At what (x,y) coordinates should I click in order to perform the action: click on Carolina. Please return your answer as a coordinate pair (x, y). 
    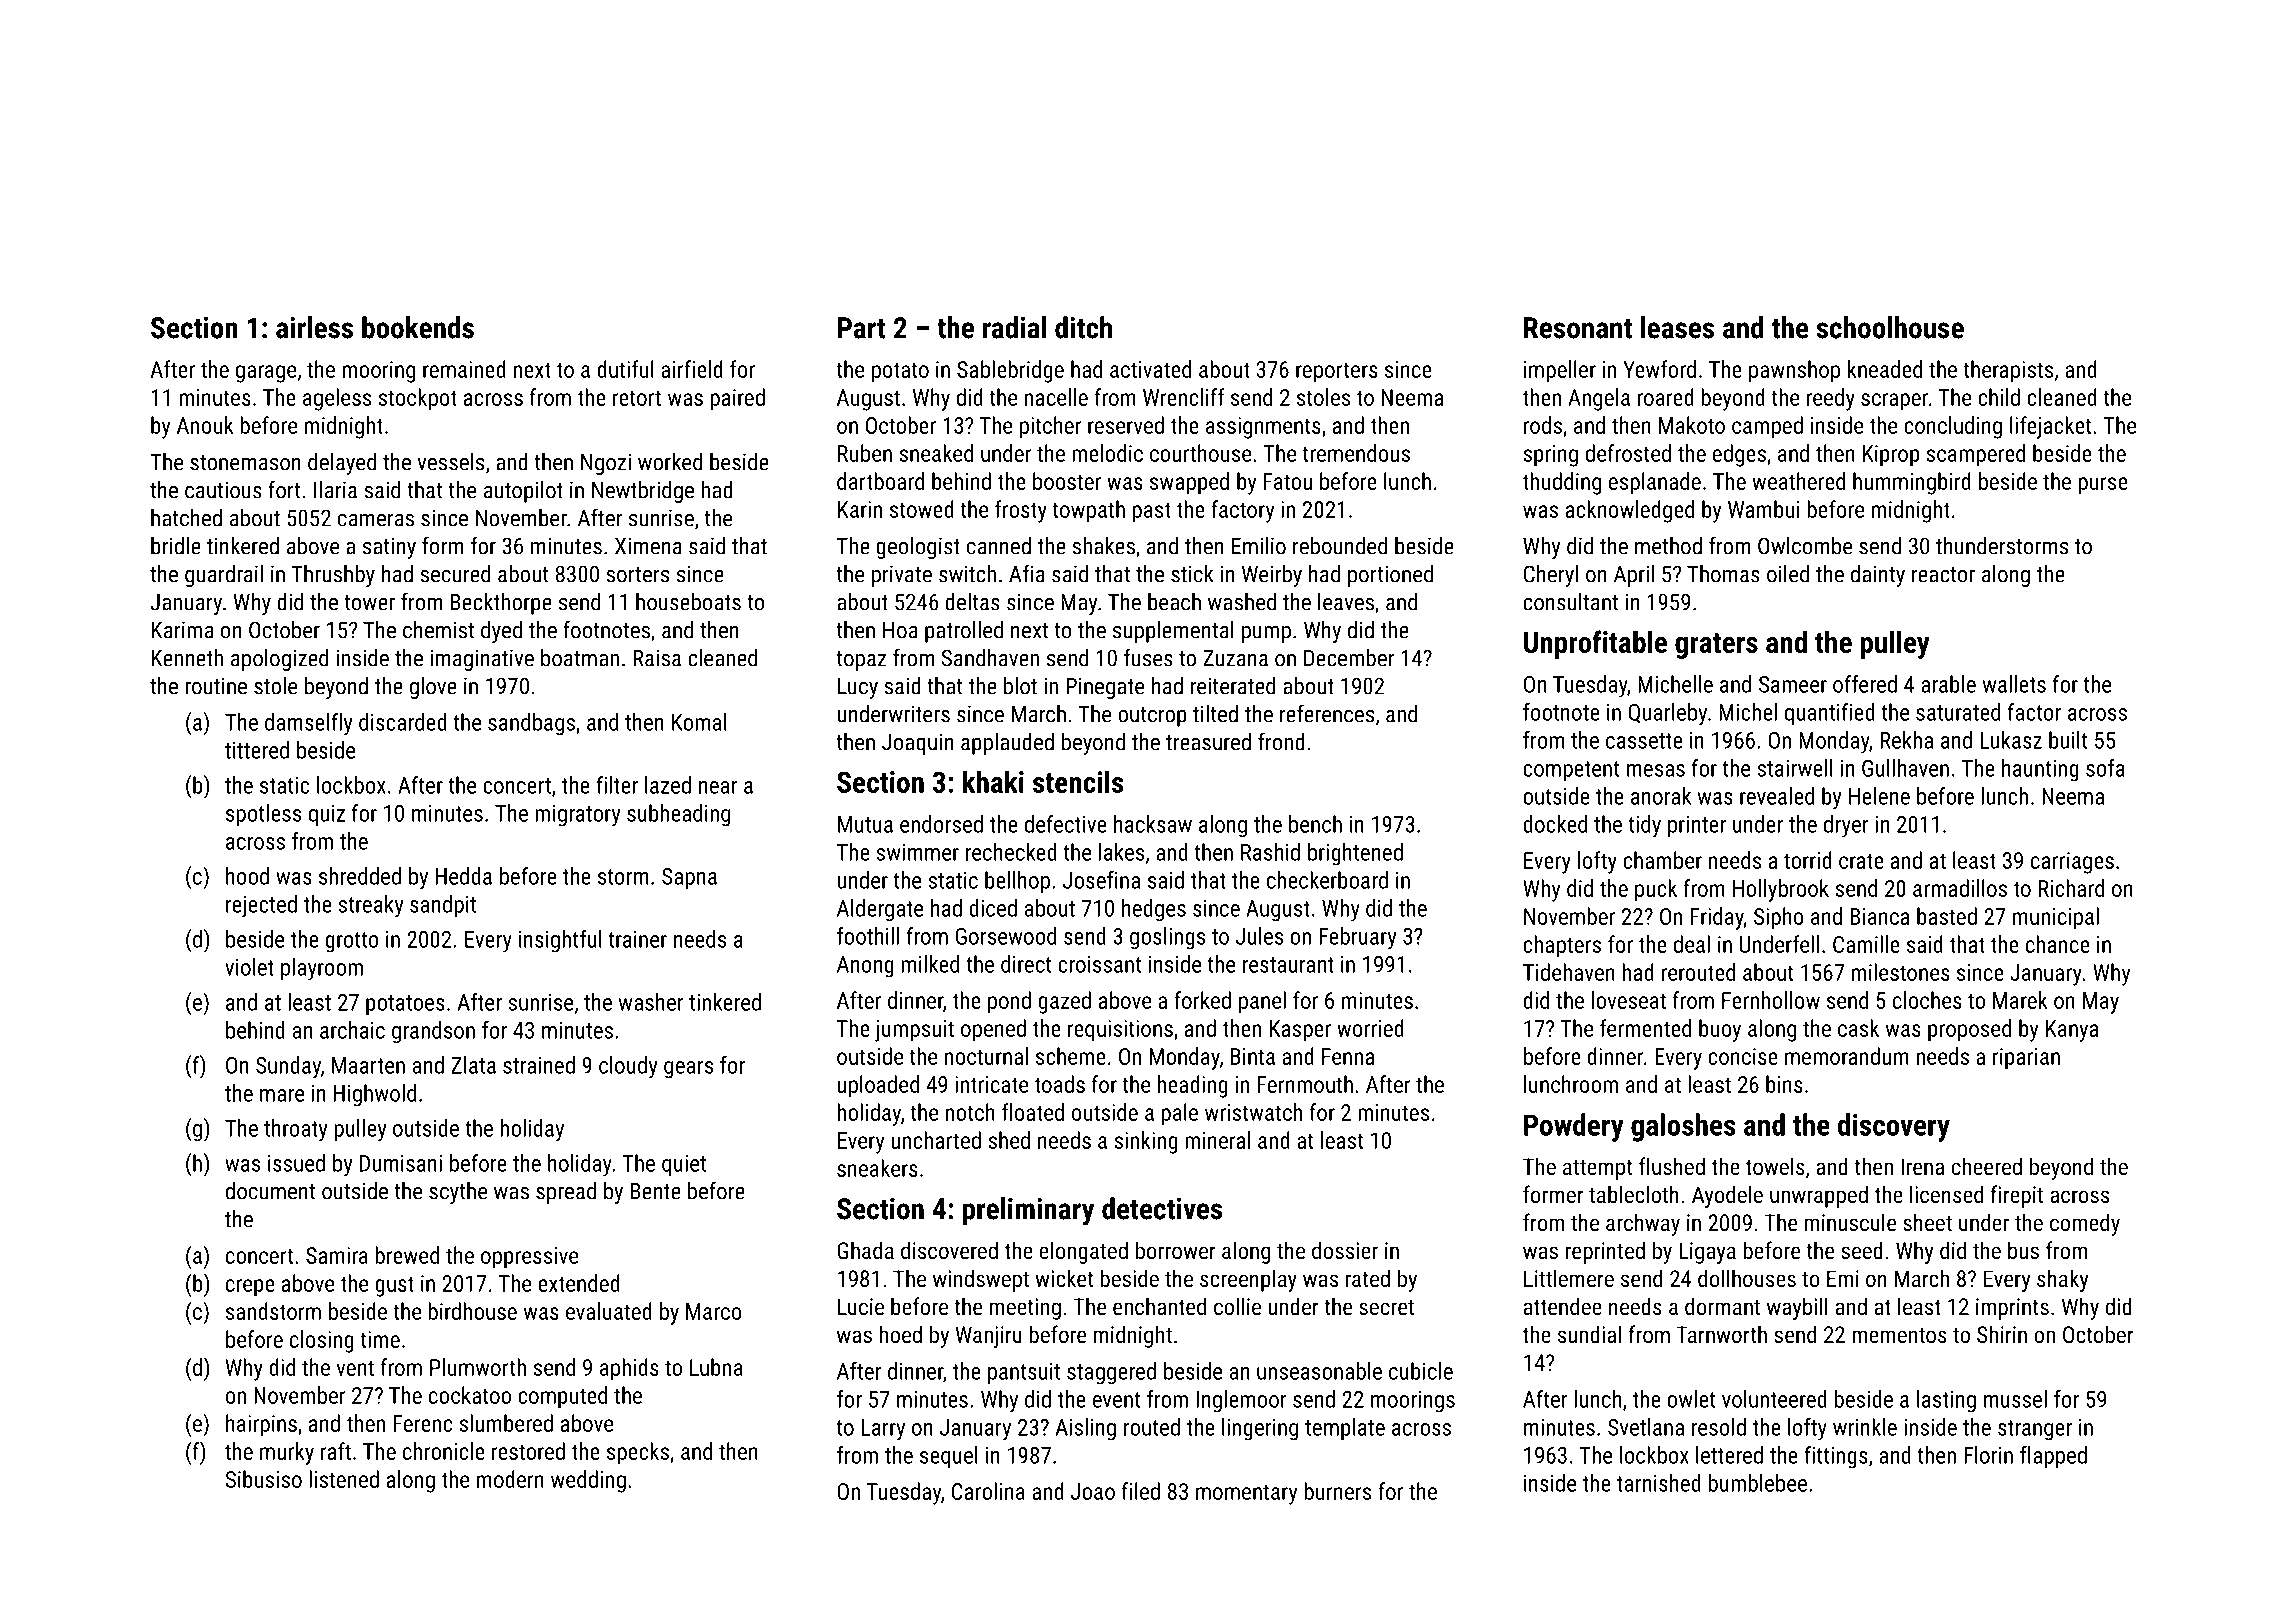
    Looking at the image, I should click on (988, 1491).
